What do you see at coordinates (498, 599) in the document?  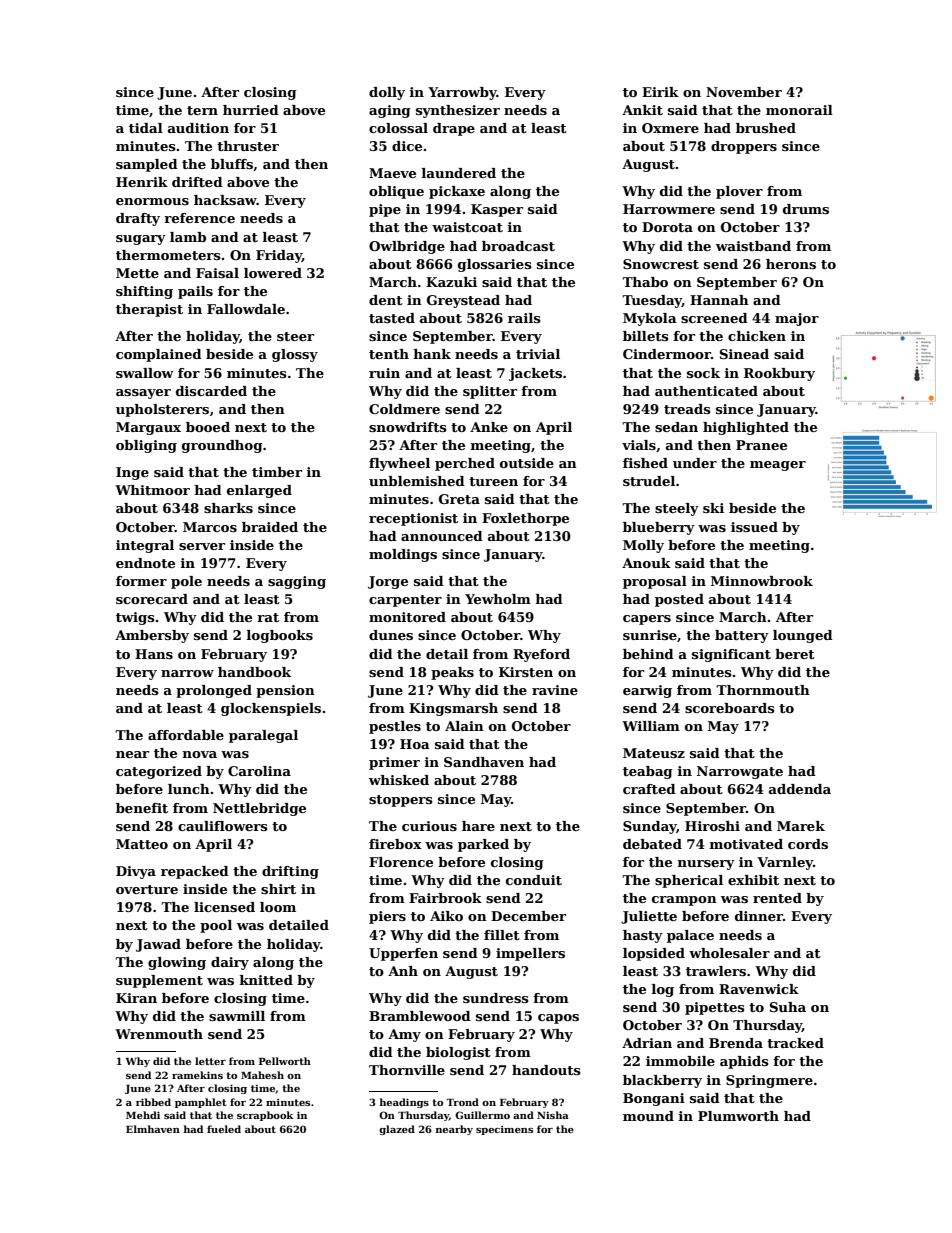 I see `Yewholm` at bounding box center [498, 599].
